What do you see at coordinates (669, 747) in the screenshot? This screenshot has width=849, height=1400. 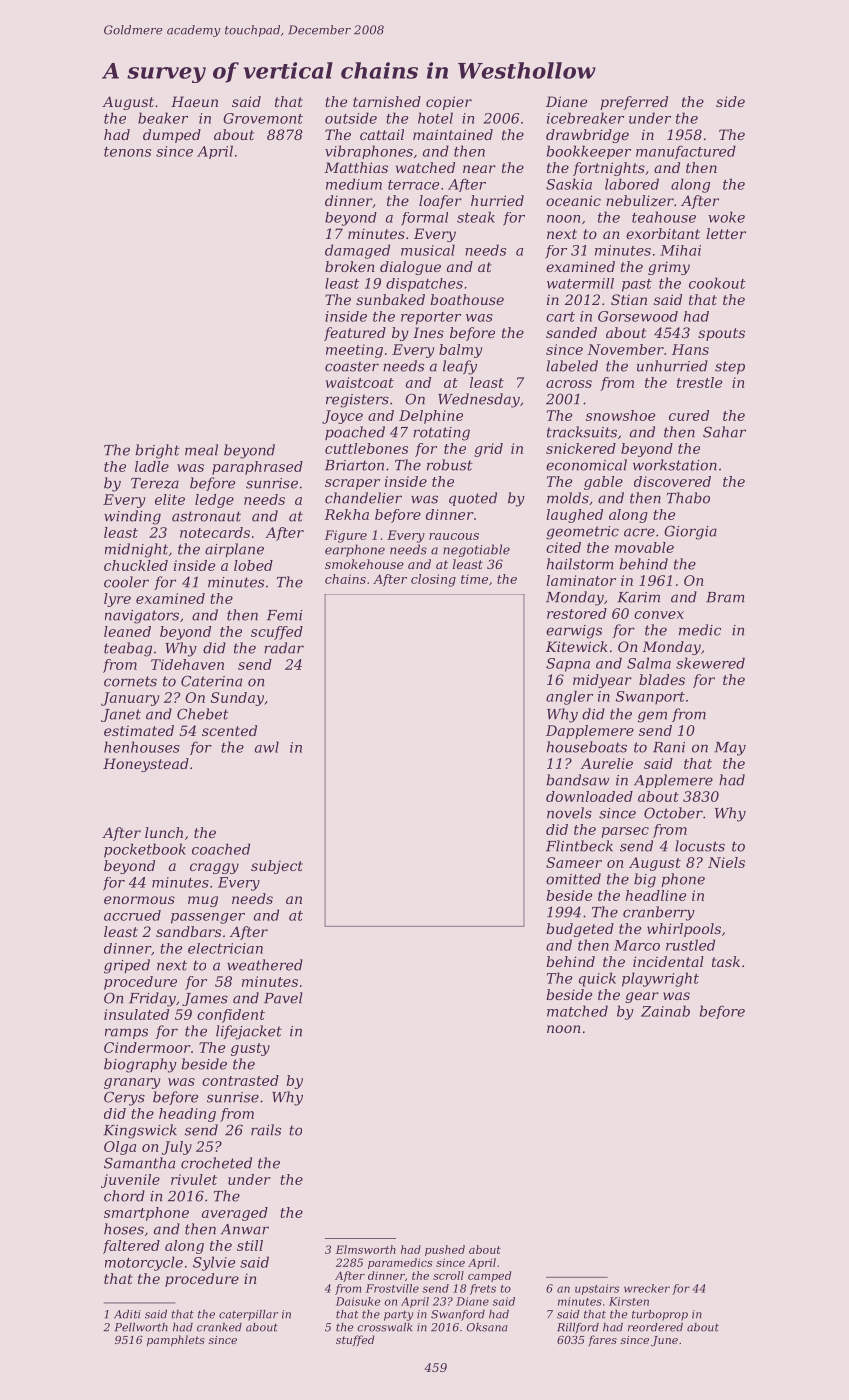 I see `Rani` at bounding box center [669, 747].
